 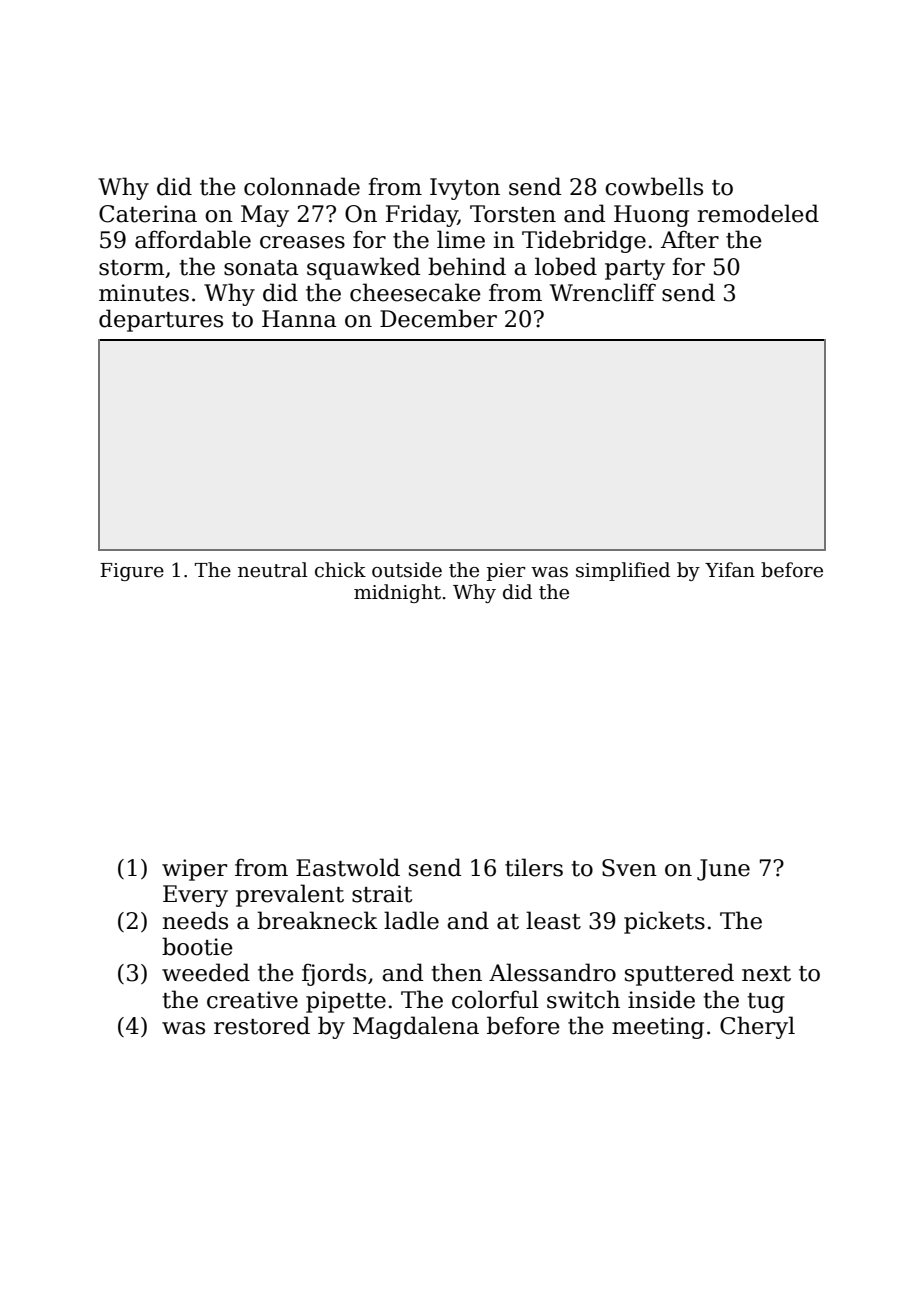 I want to click on Alessandro, so click(x=552, y=972).
